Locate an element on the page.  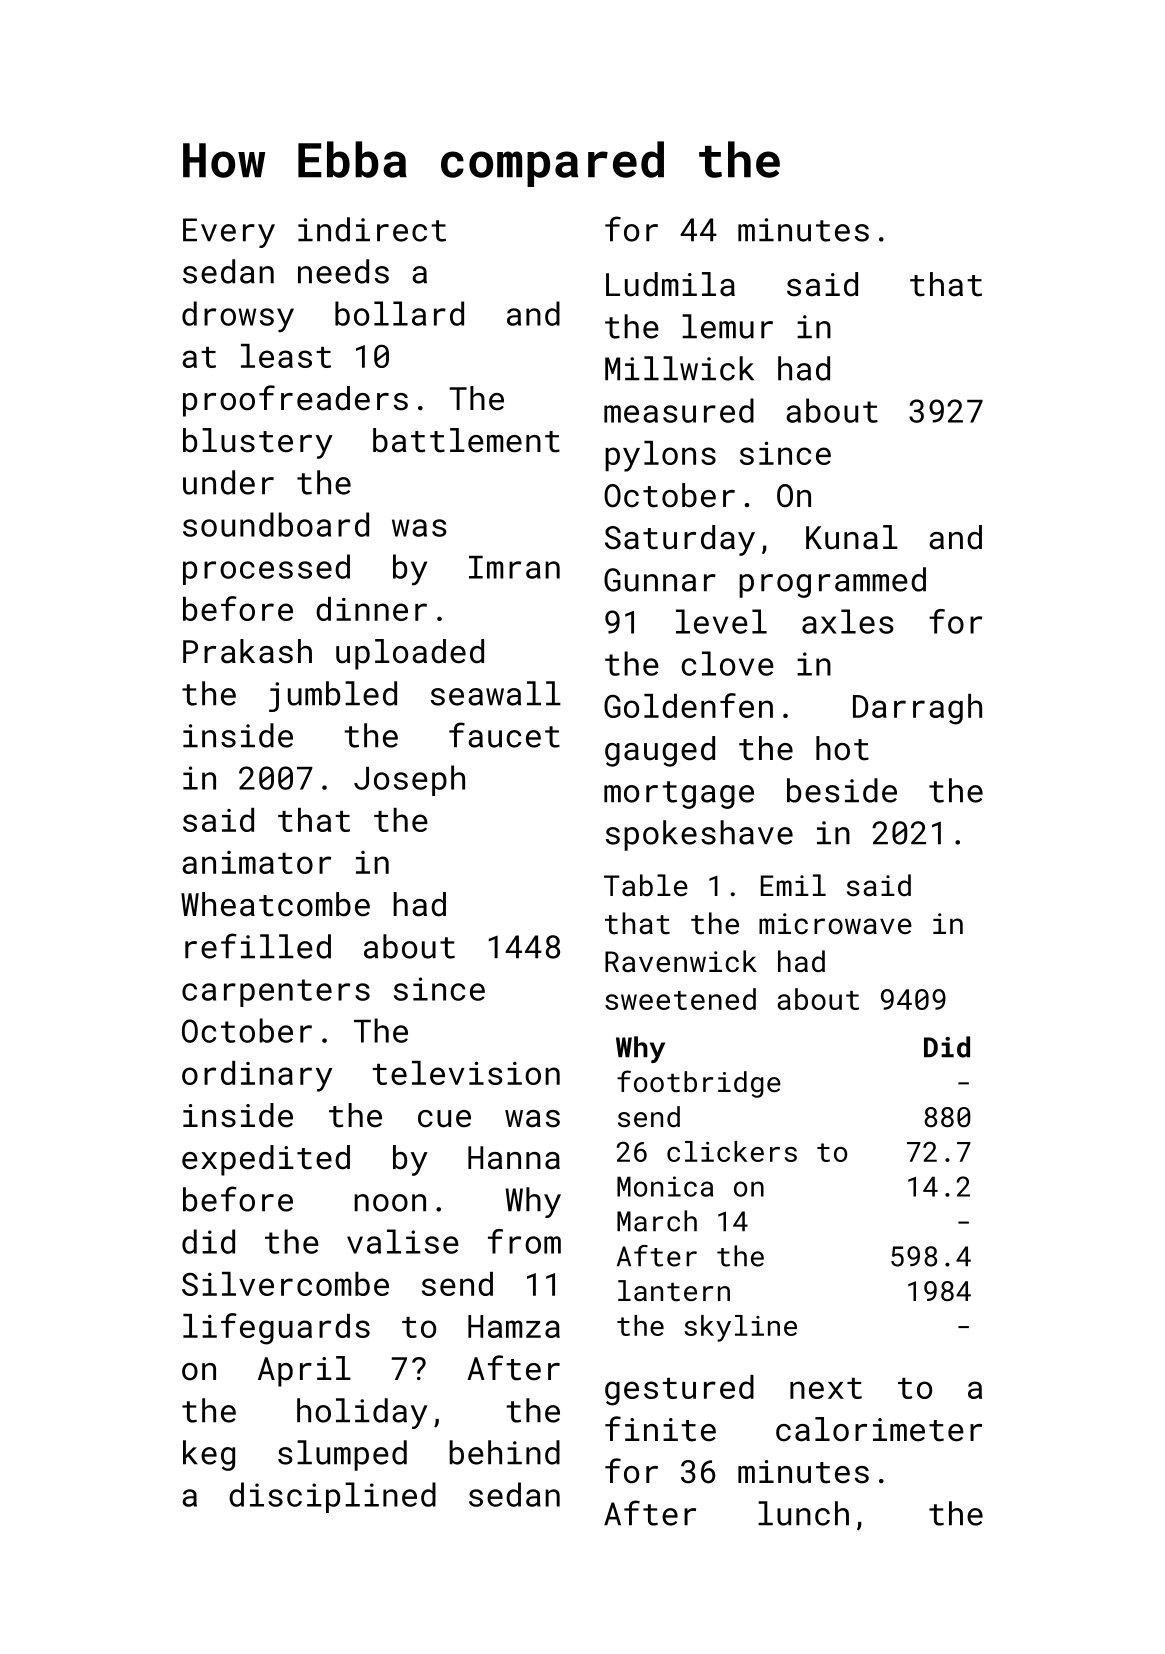
beside is located at coordinates (842, 790).
